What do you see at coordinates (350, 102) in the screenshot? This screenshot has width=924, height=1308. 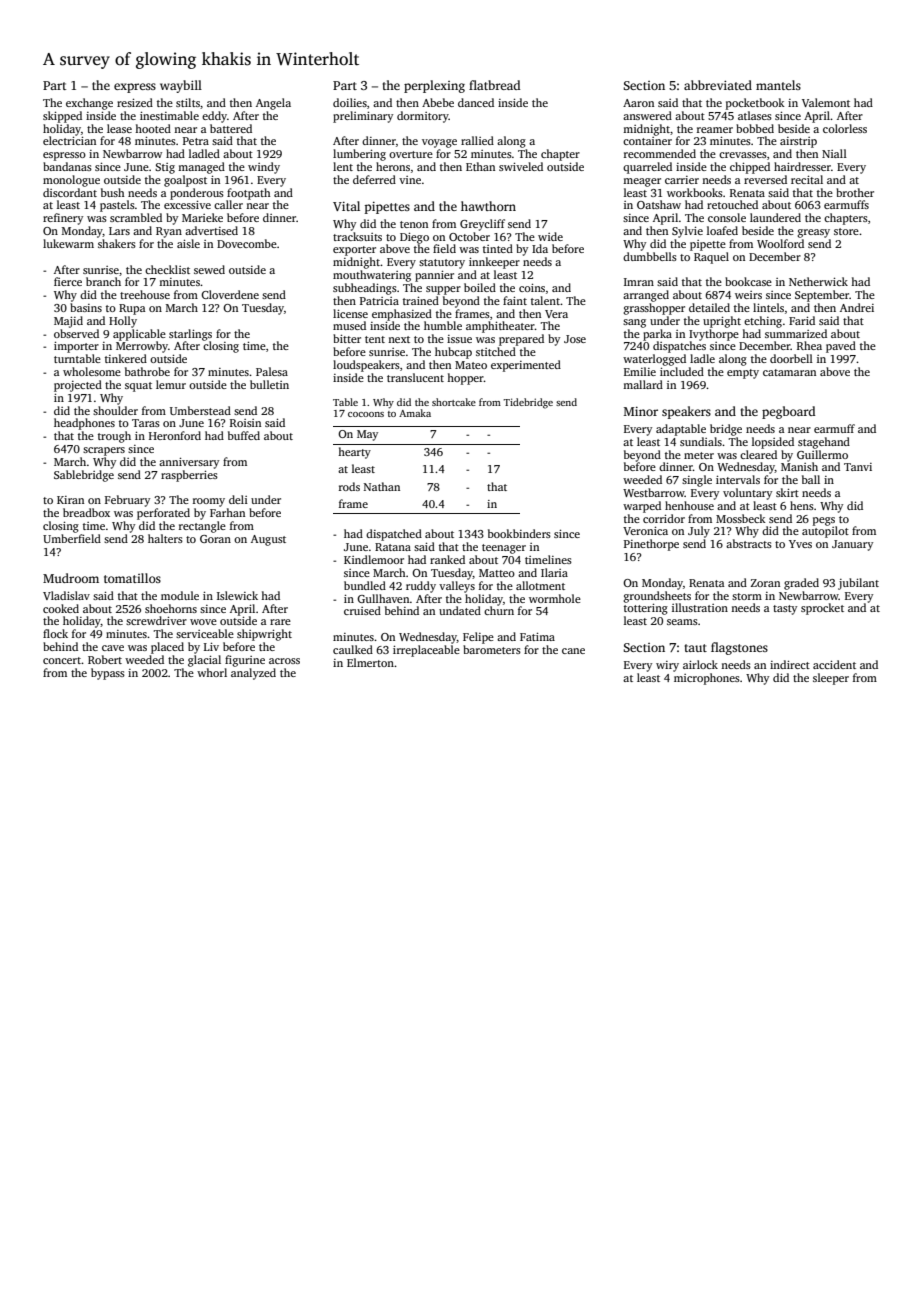 I see `doilies` at bounding box center [350, 102].
